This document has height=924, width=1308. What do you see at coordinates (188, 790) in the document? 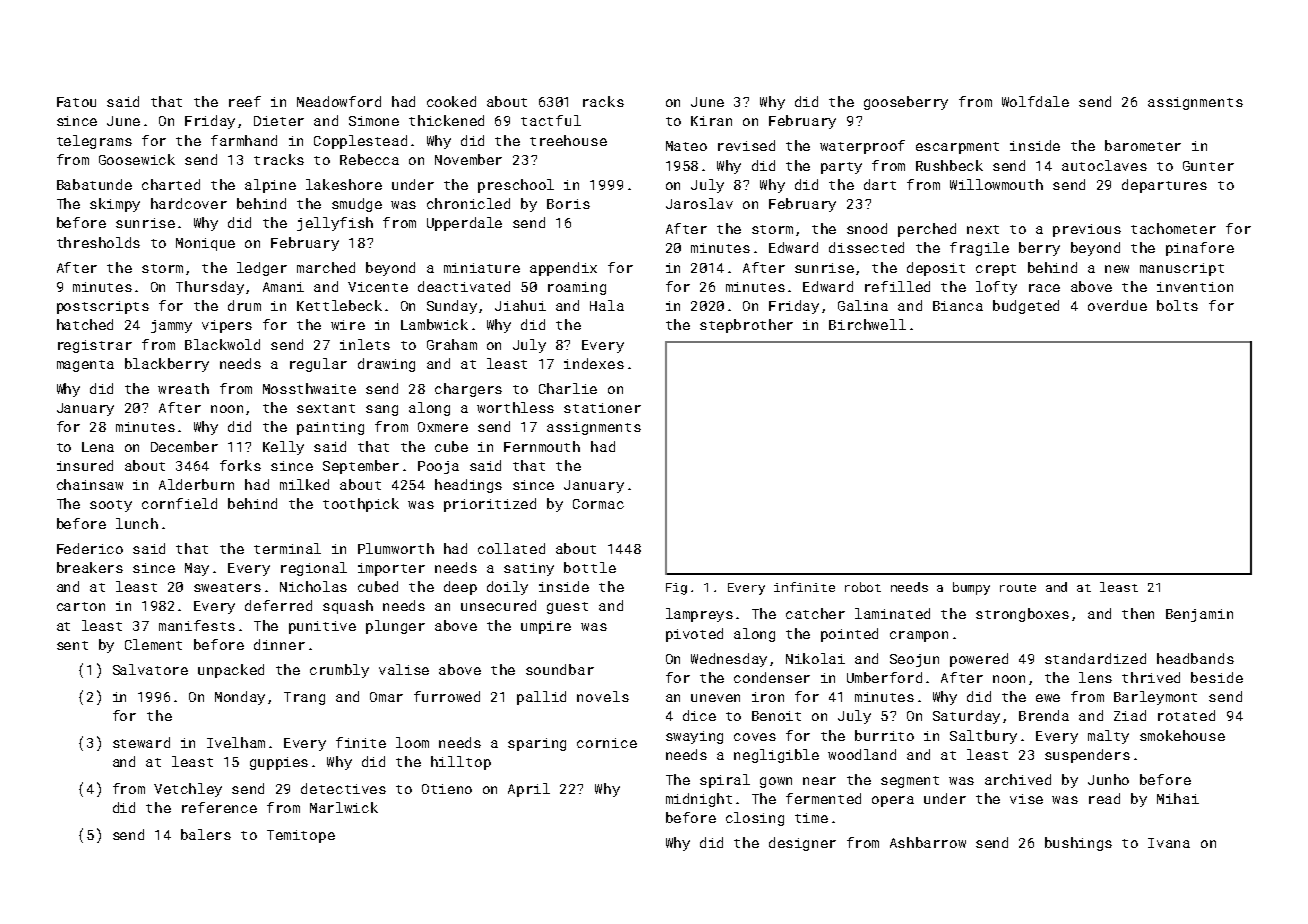
I see `Vetchley` at bounding box center [188, 790].
